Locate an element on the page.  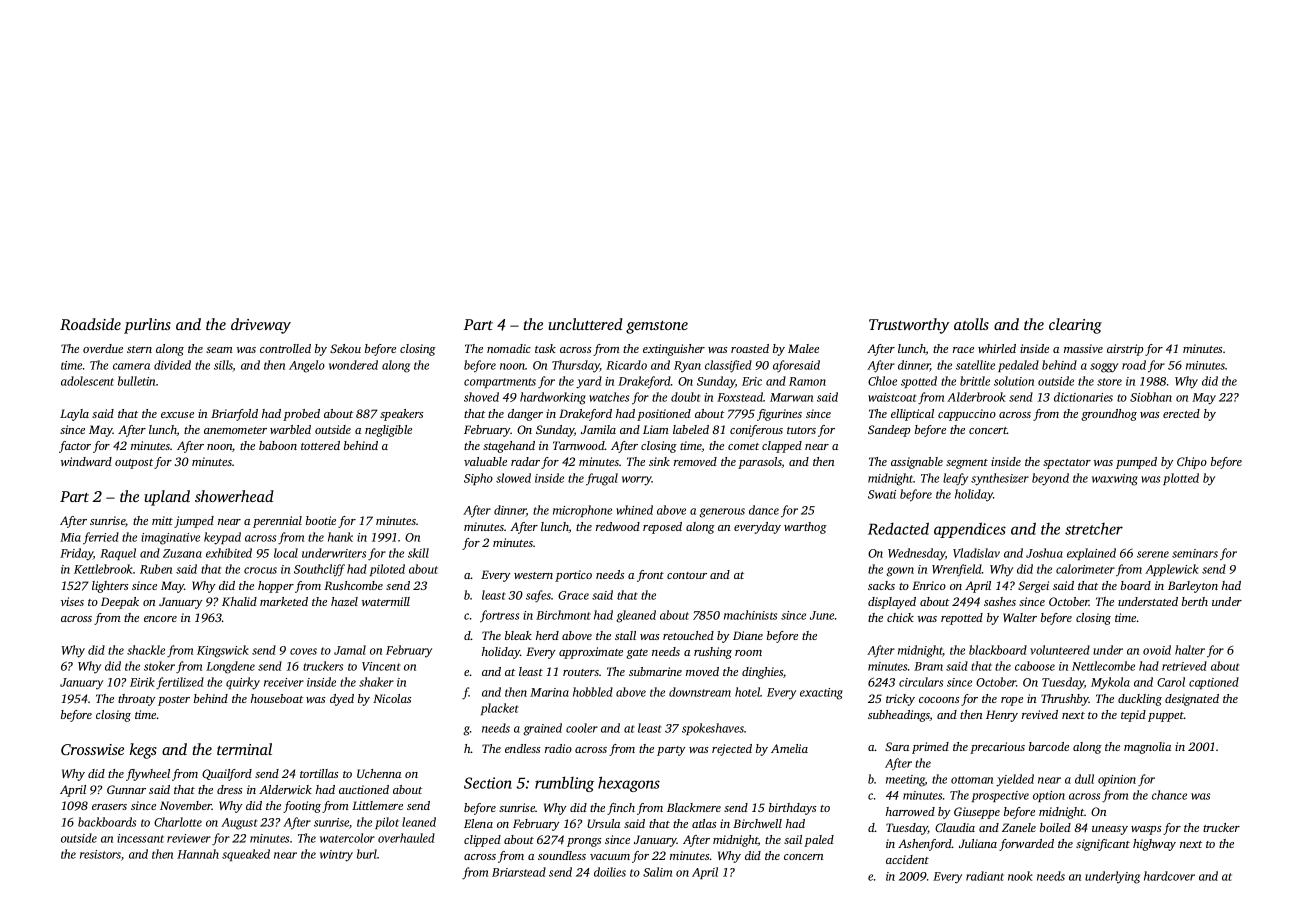
kegs is located at coordinates (143, 751).
